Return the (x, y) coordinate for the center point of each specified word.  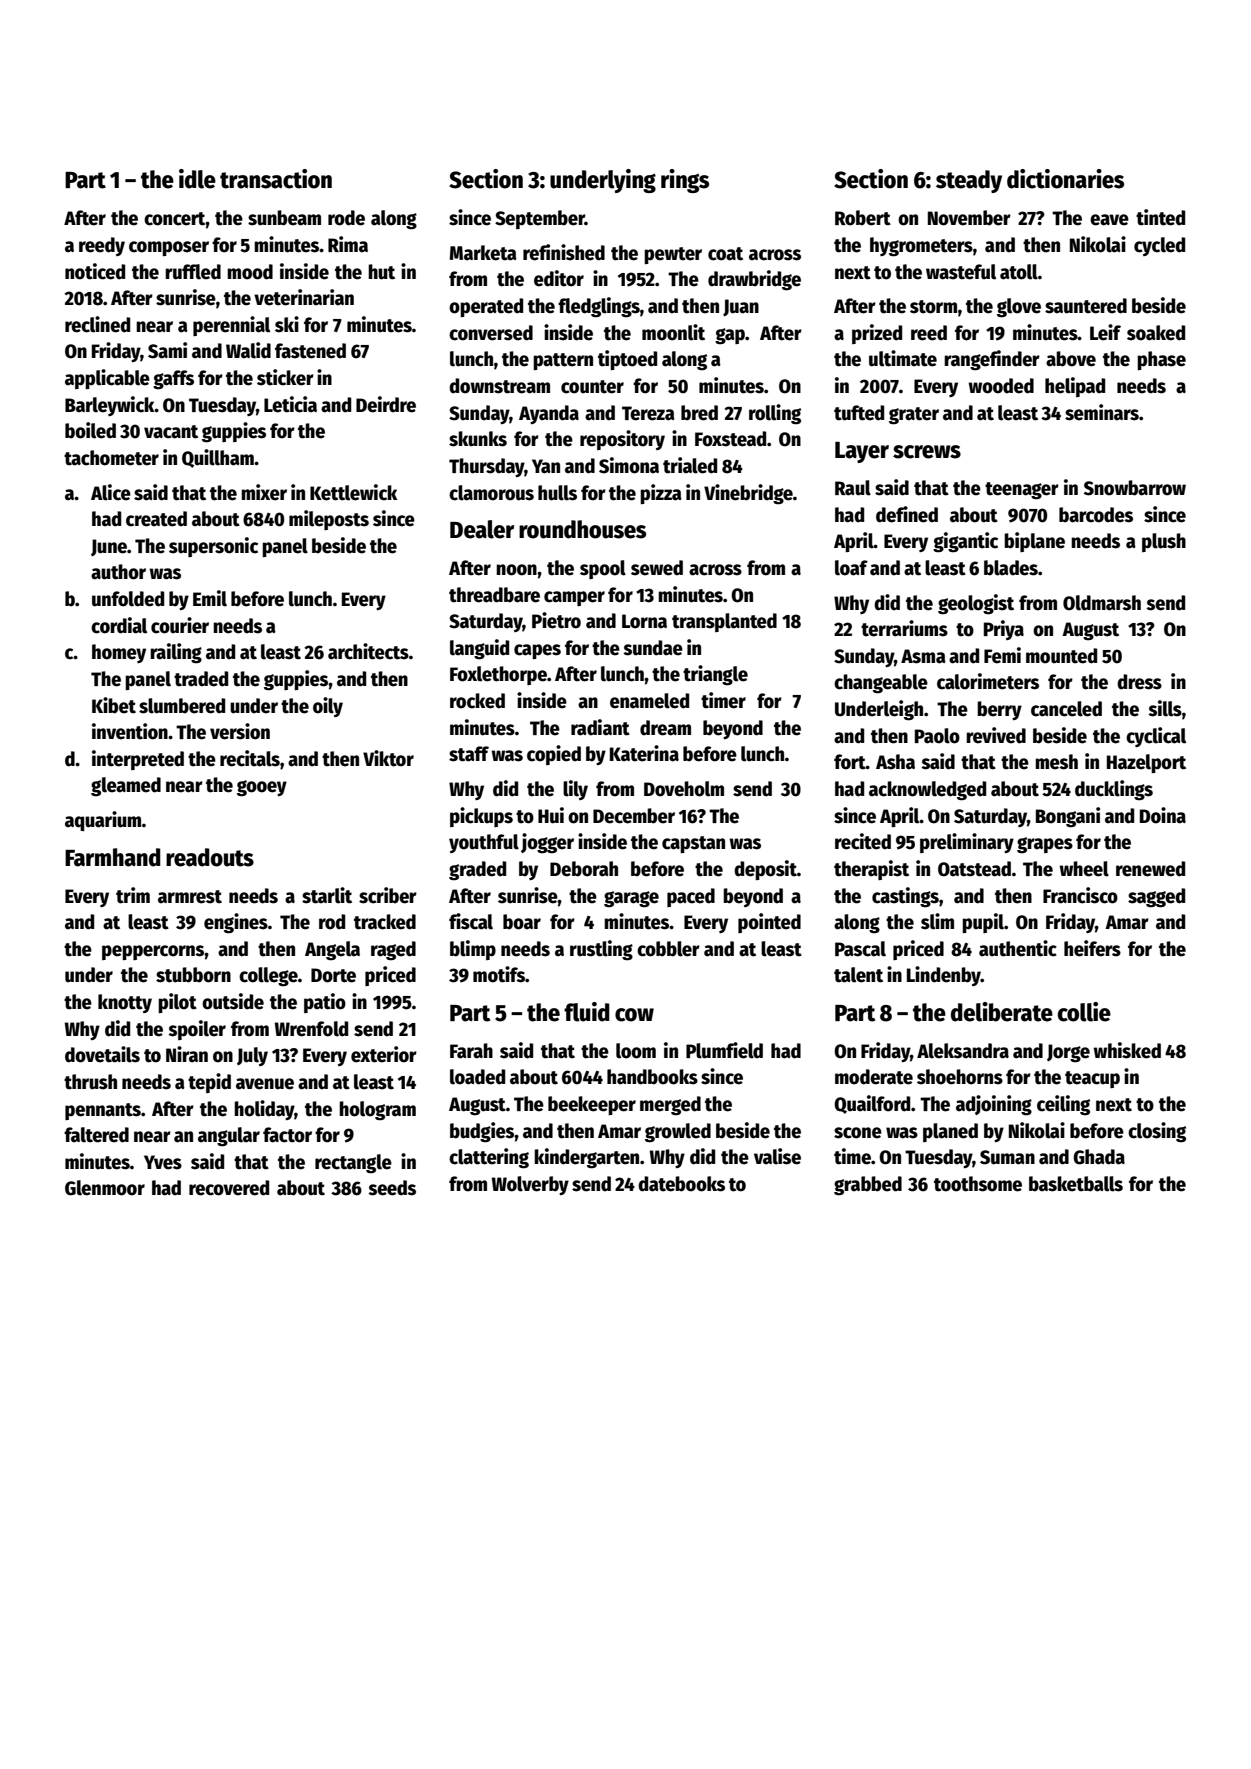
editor (559, 278)
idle (197, 179)
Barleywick (110, 406)
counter (592, 387)
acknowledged (927, 791)
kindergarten (586, 1158)
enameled (649, 701)
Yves (163, 1162)
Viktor (388, 758)
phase (1161, 360)
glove (1019, 308)
